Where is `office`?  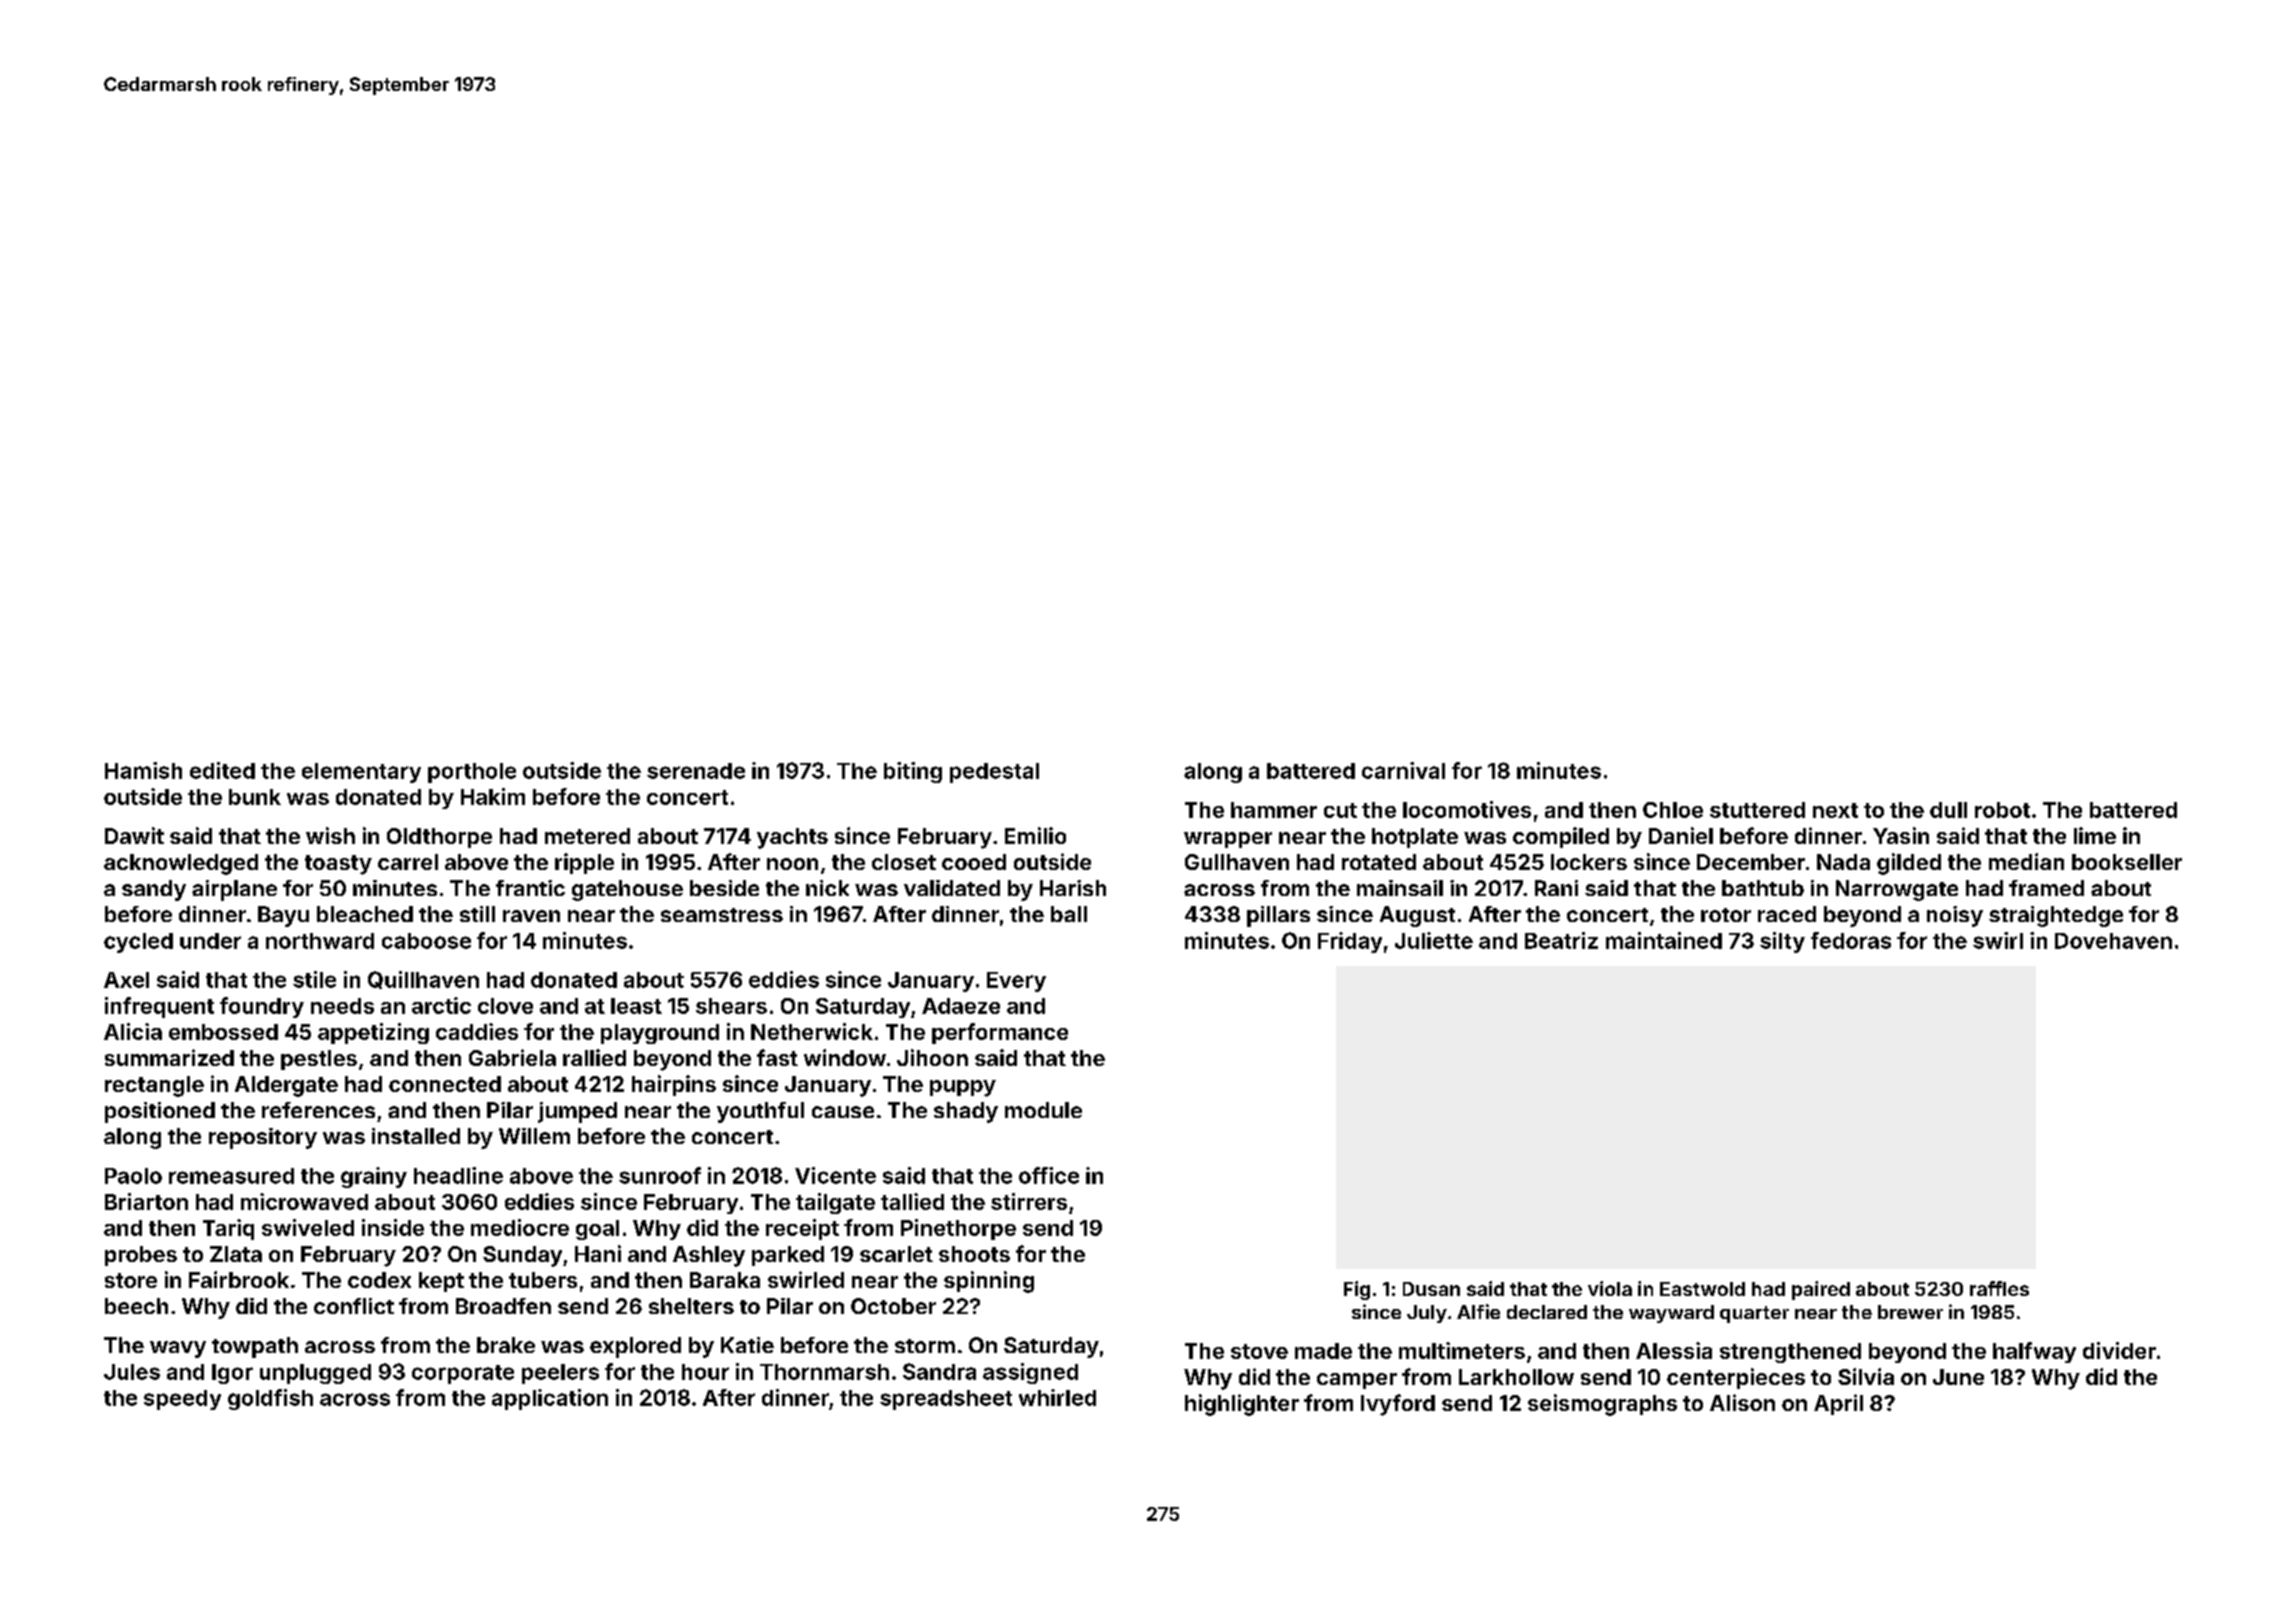
office is located at coordinates (1049, 1175).
